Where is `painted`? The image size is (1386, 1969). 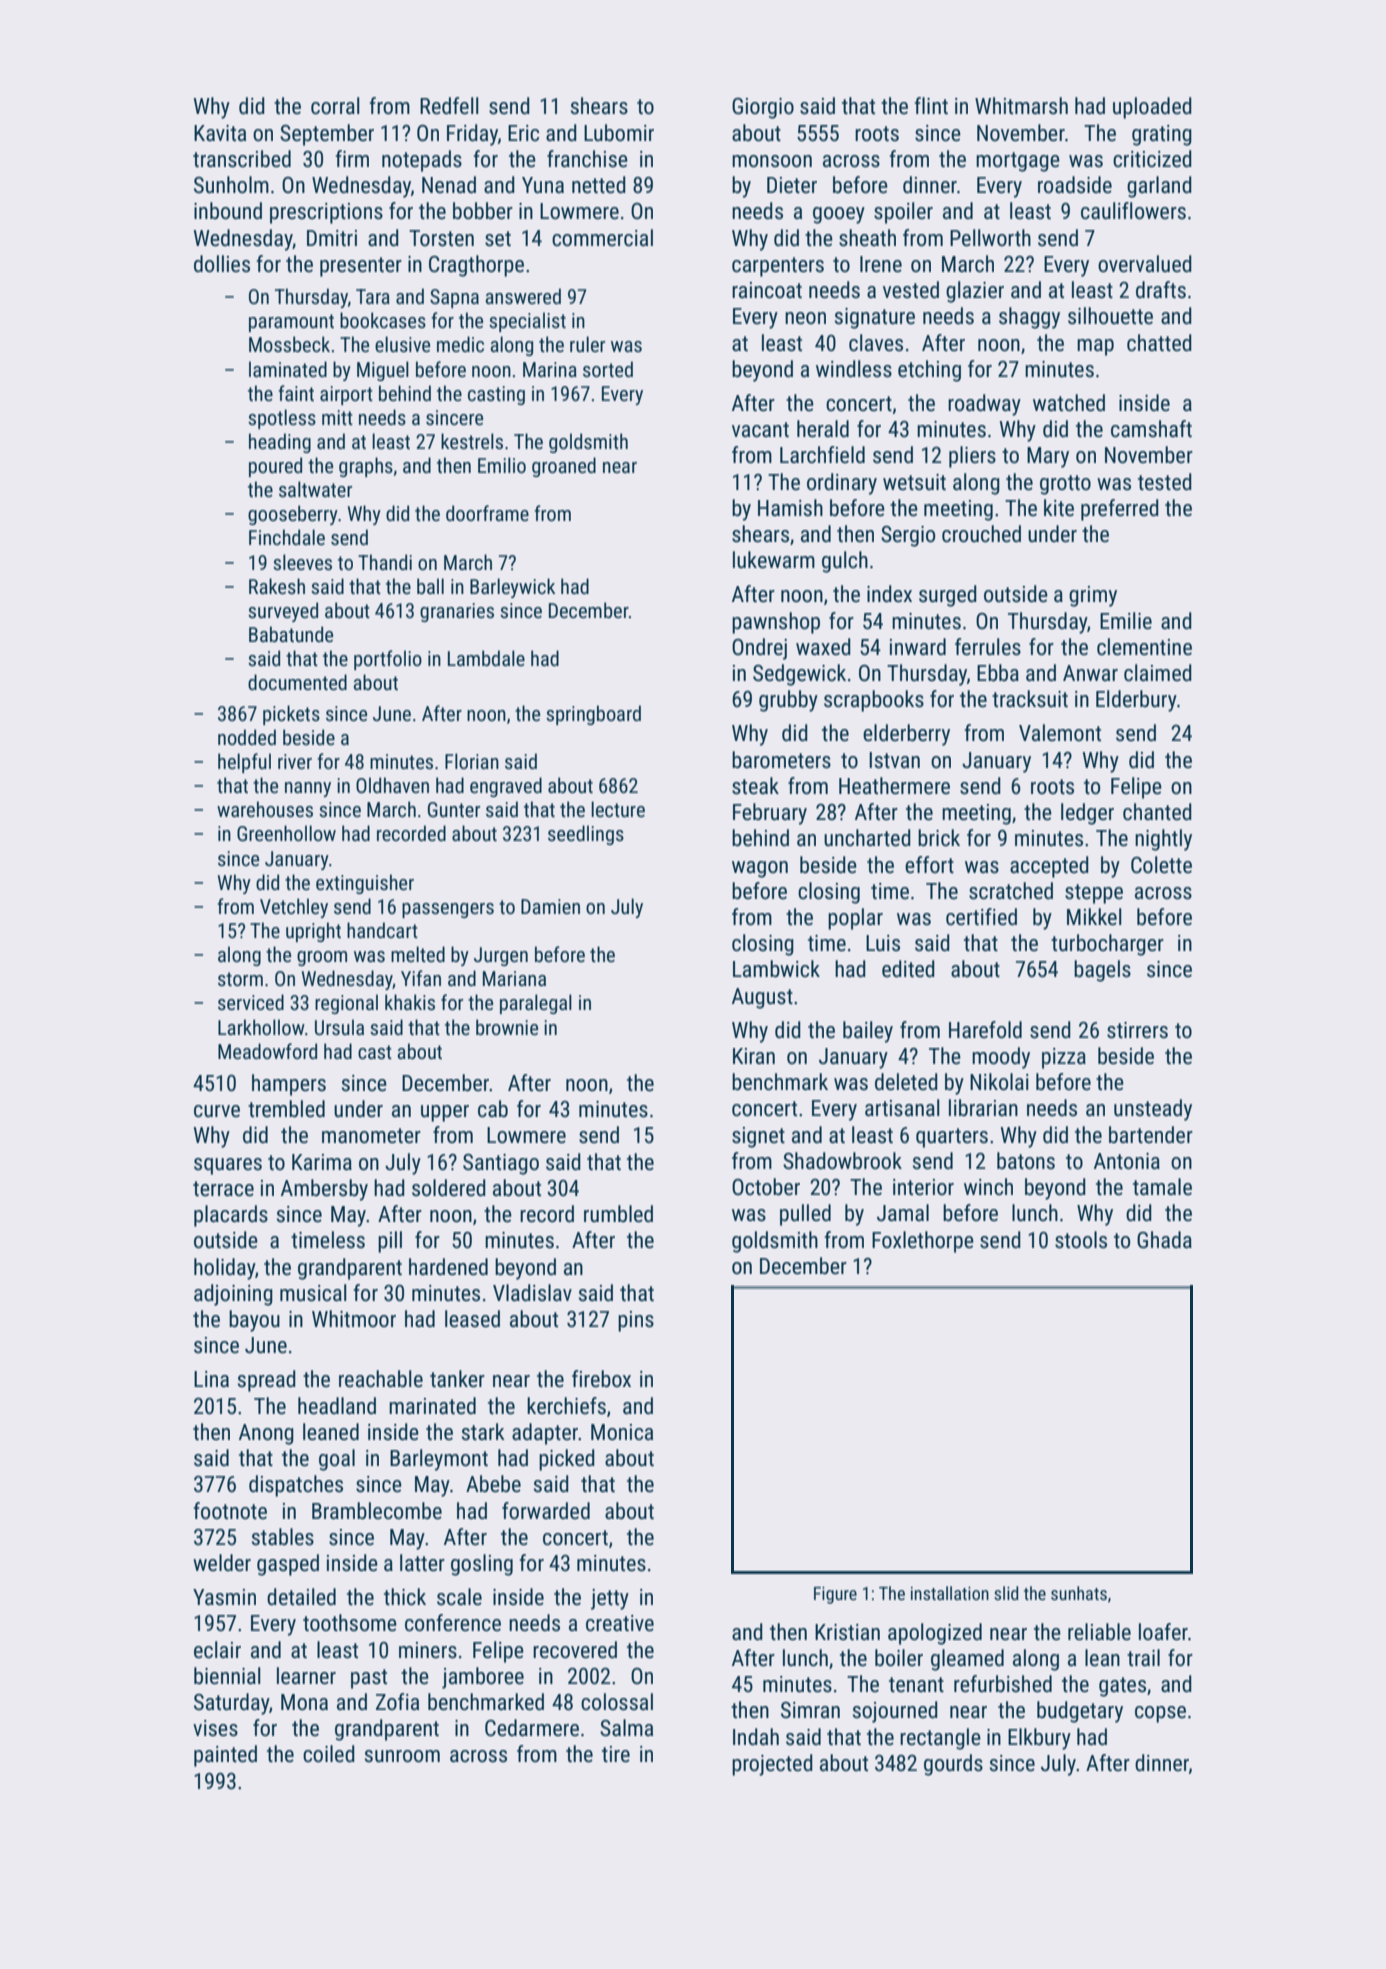 painted is located at coordinates (225, 1756).
